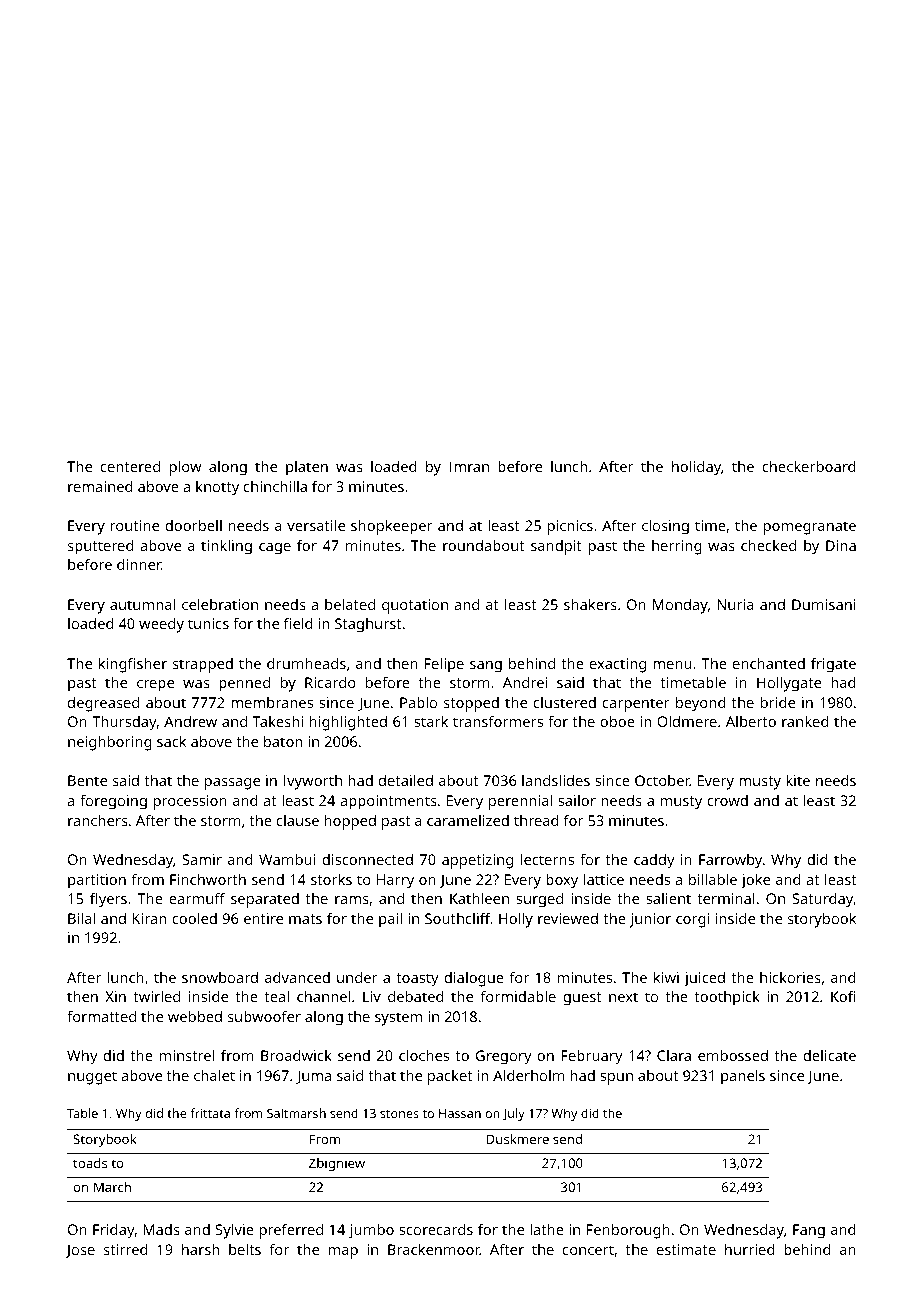 The width and height of the screenshot is (924, 1308). Describe the element at coordinates (161, 1229) in the screenshot. I see `Mads` at that location.
